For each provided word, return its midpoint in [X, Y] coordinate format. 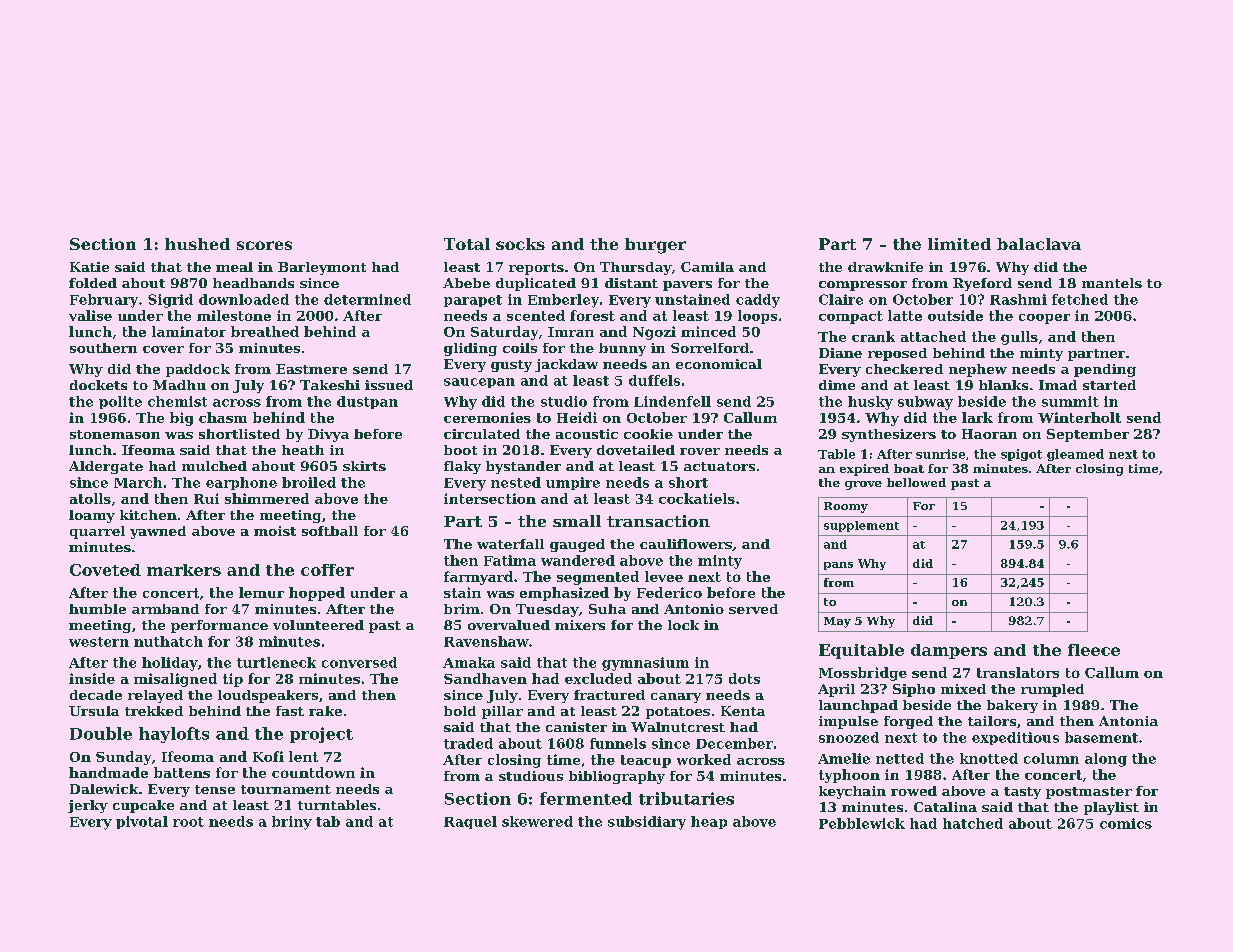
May [837, 622]
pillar [502, 712]
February [104, 301]
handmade [108, 772]
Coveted [105, 570]
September [1088, 435]
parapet [473, 301]
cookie [648, 434]
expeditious [1015, 738]
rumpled [1052, 690]
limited [959, 244]
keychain [852, 792]
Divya [328, 435]
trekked [154, 711]
